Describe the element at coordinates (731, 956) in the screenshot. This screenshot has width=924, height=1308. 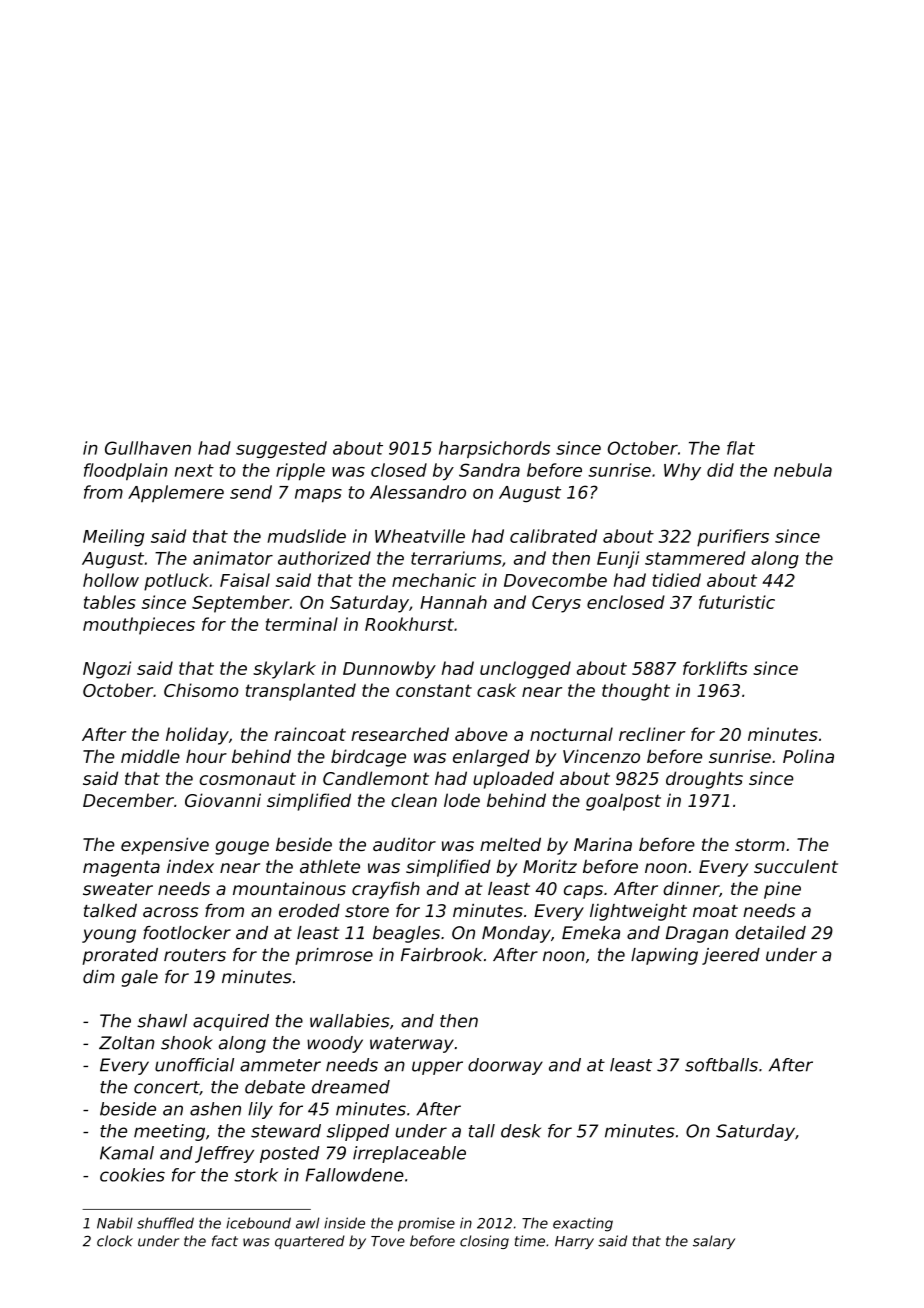
I see `jeered` at that location.
